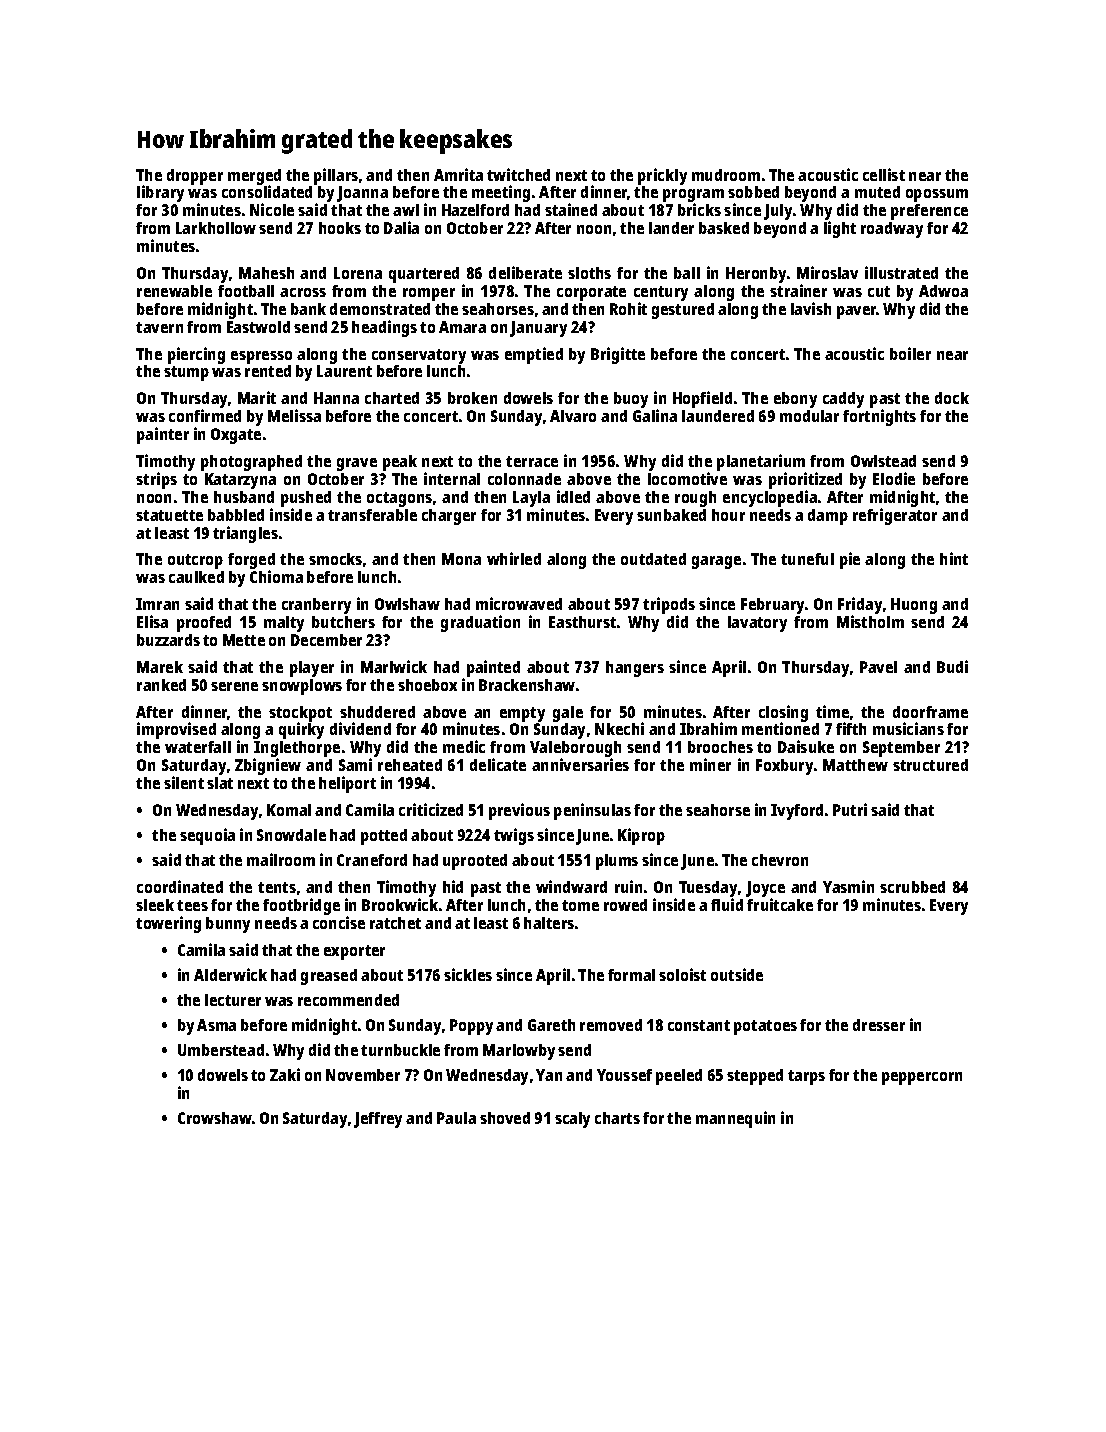 This document has width=1106, height=1432. Describe the element at coordinates (895, 516) in the document. I see `refrigerator` at that location.
